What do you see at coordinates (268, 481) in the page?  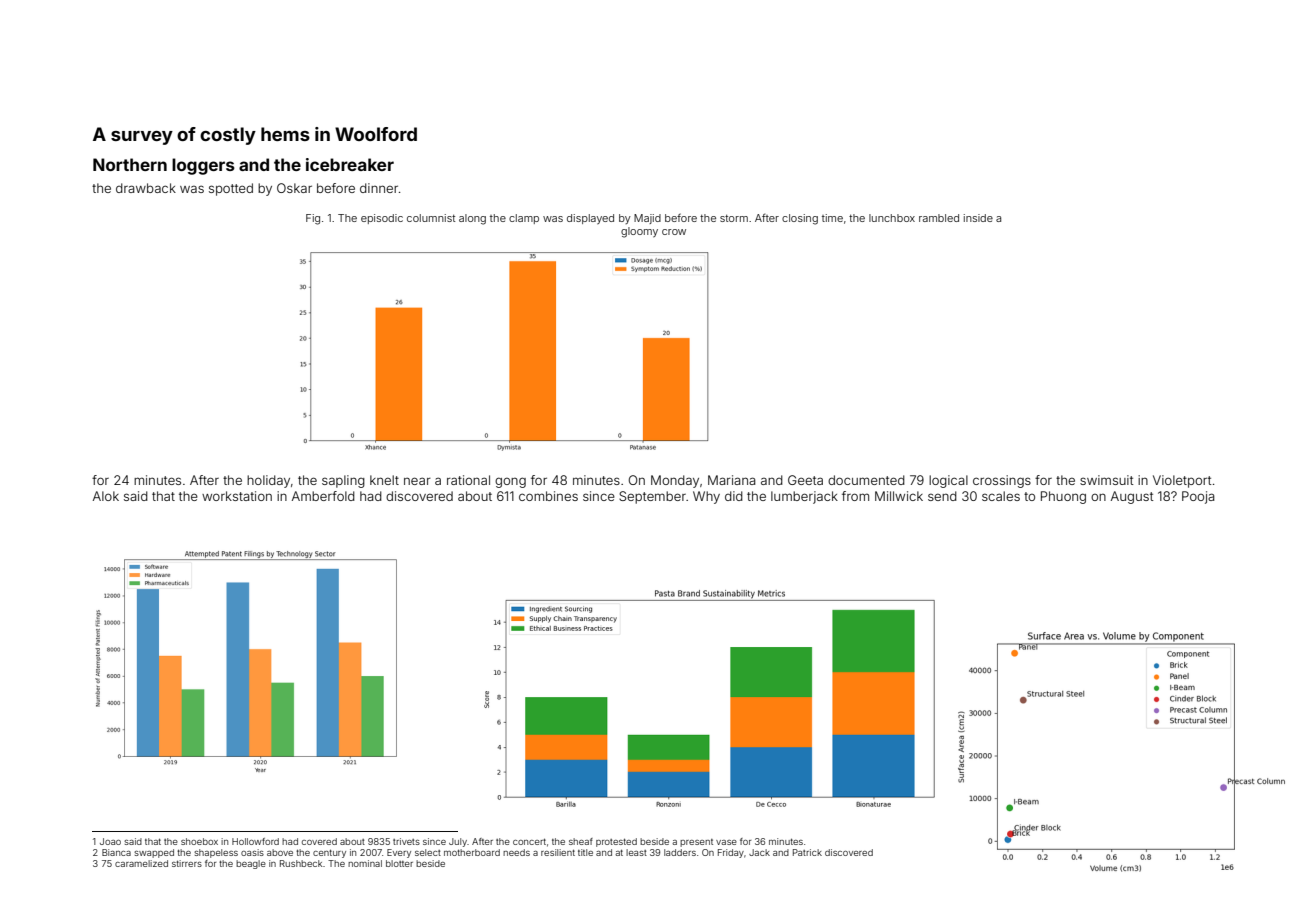 I see `holiday` at bounding box center [268, 481].
